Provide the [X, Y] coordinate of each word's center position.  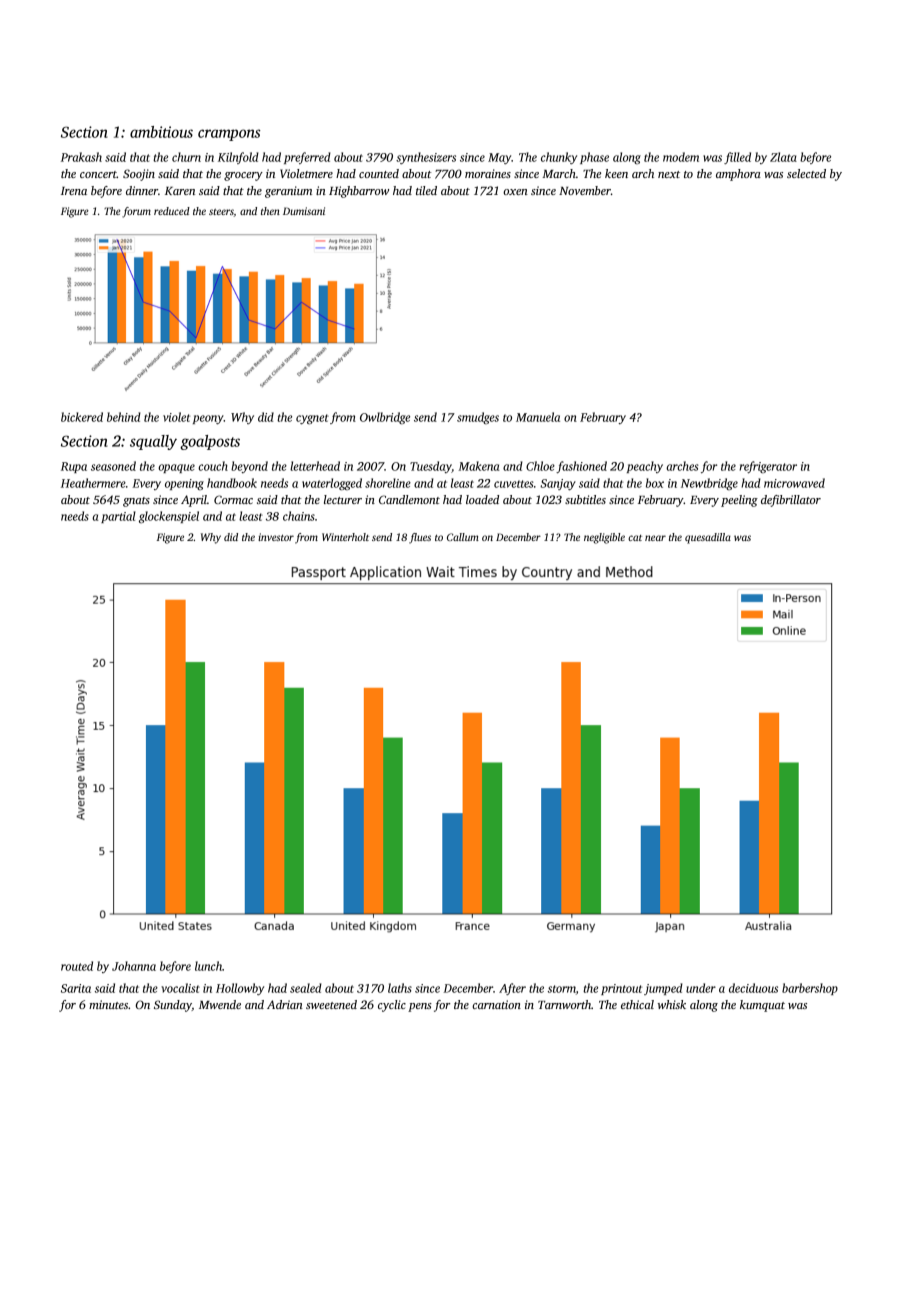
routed [77, 966]
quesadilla [708, 538]
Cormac [233, 499]
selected [806, 173]
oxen [515, 192]
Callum [463, 537]
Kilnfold [238, 158]
